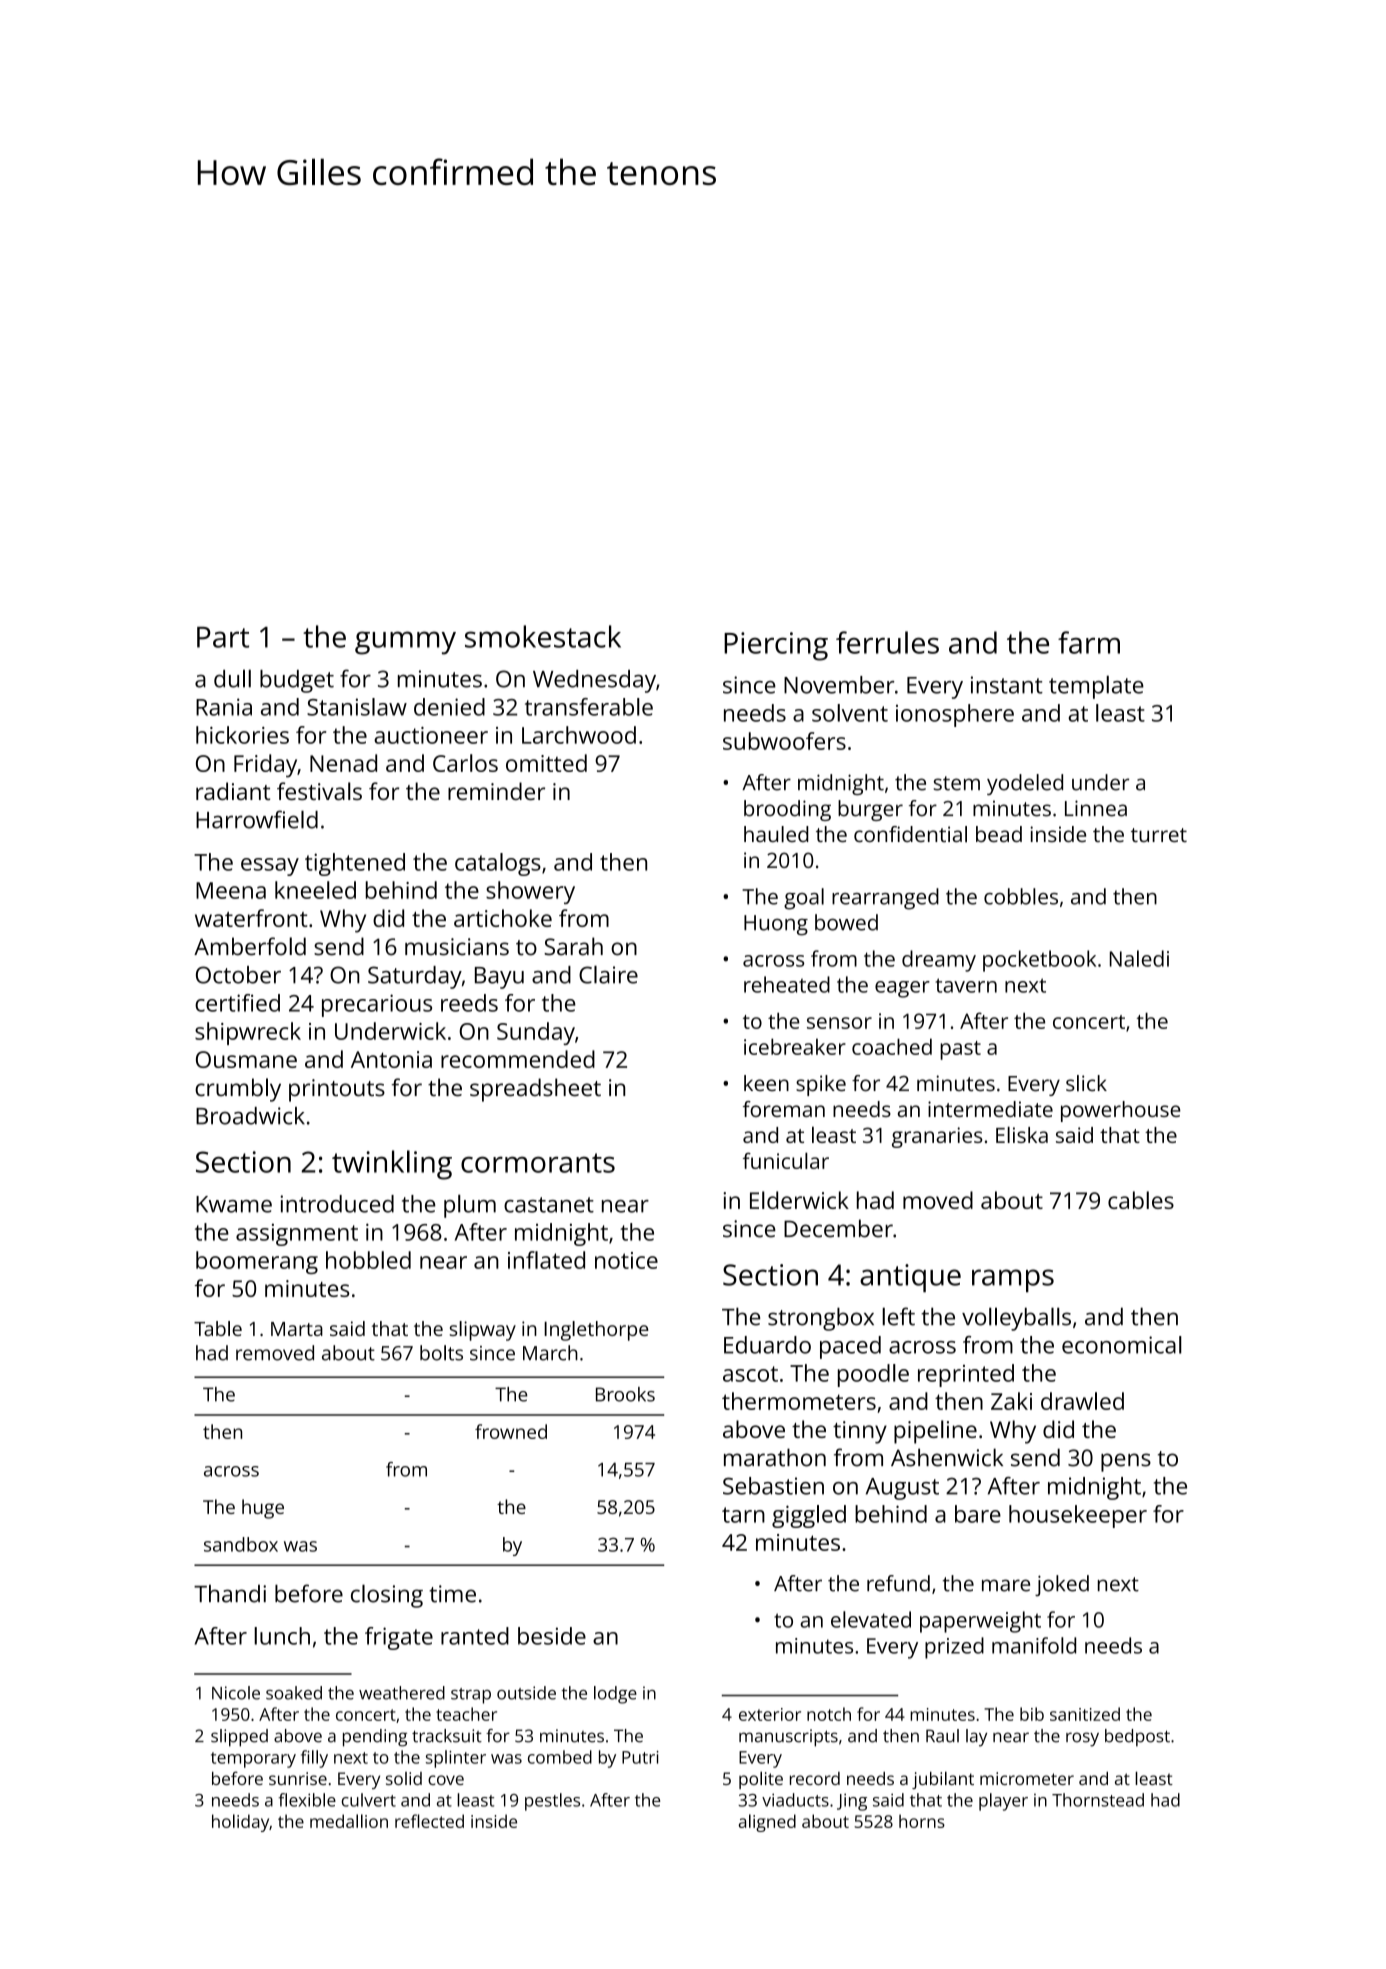 Image resolution: width=1386 pixels, height=1969 pixels. What do you see at coordinates (1022, 1134) in the page?
I see `Eliska` at bounding box center [1022, 1134].
